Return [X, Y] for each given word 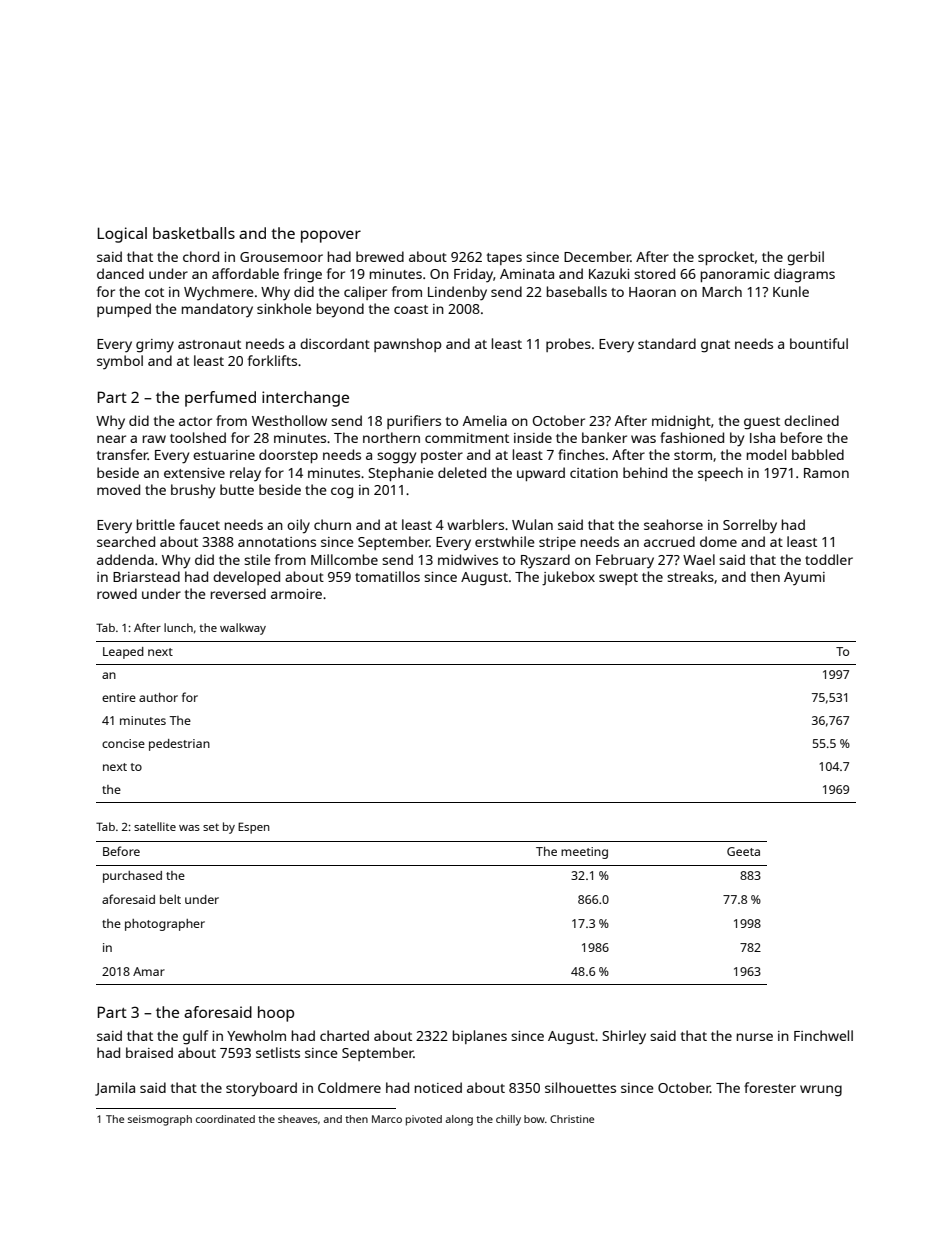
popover [331, 236]
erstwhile [505, 541]
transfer [122, 454]
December [597, 256]
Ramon [826, 473]
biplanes [480, 1037]
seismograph [160, 1120]
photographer [165, 925]
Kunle [791, 291]
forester [770, 1087]
